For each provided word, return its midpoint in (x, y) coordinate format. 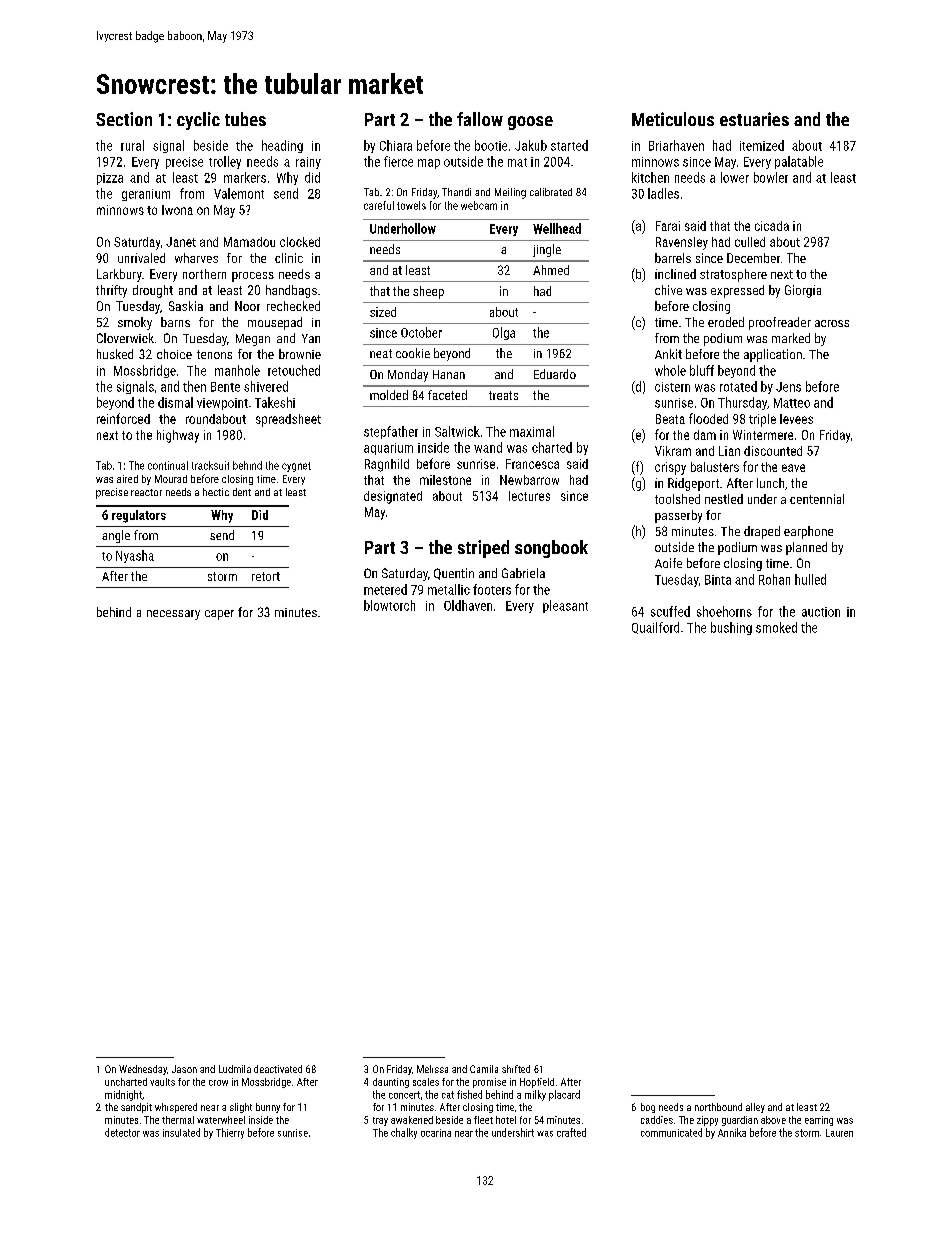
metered (385, 589)
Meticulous (673, 119)
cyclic (198, 121)
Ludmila (235, 1069)
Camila (484, 1069)
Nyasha (135, 556)
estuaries (754, 119)
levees (796, 419)
